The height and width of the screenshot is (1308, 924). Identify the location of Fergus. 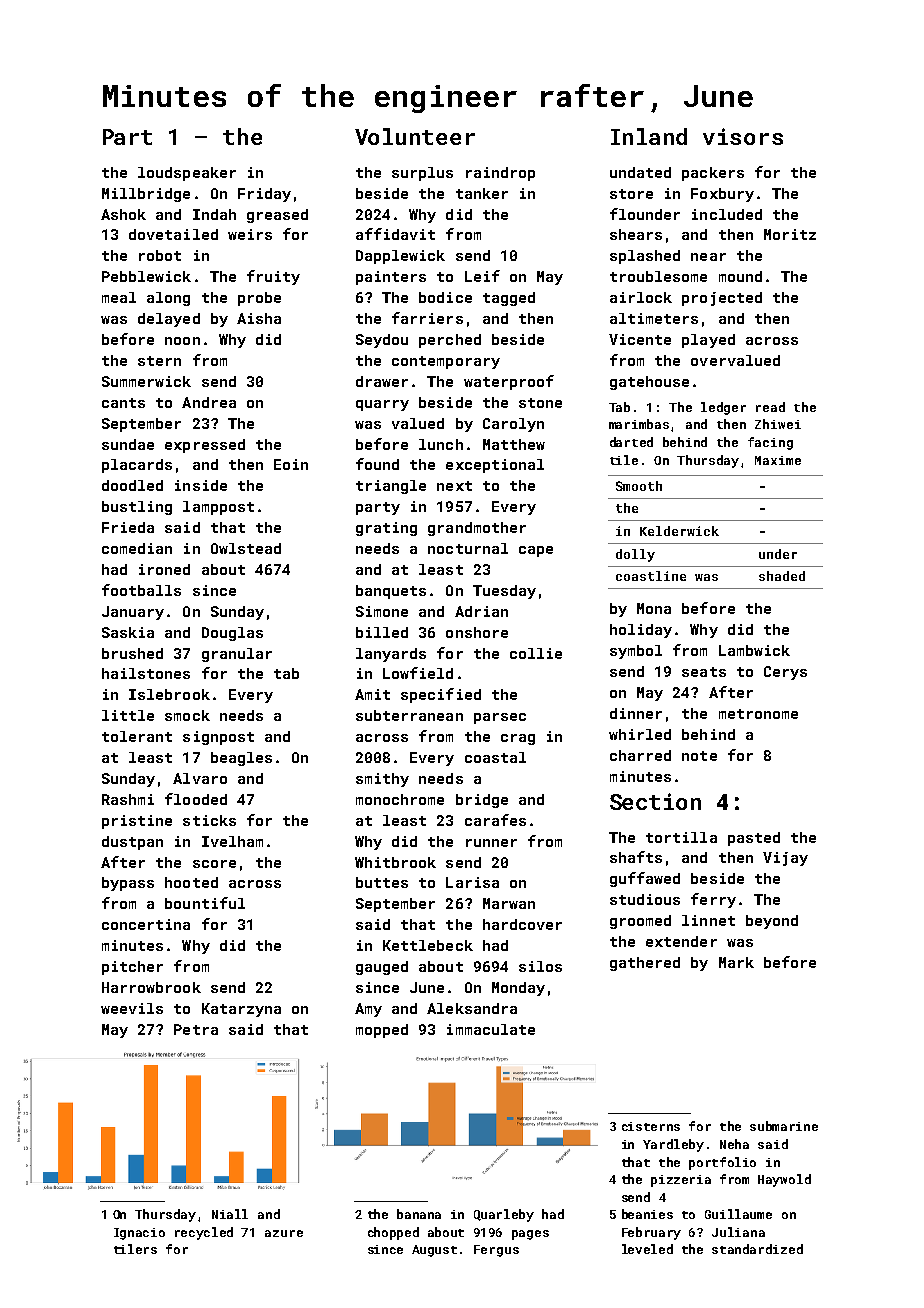
(496, 1251).
